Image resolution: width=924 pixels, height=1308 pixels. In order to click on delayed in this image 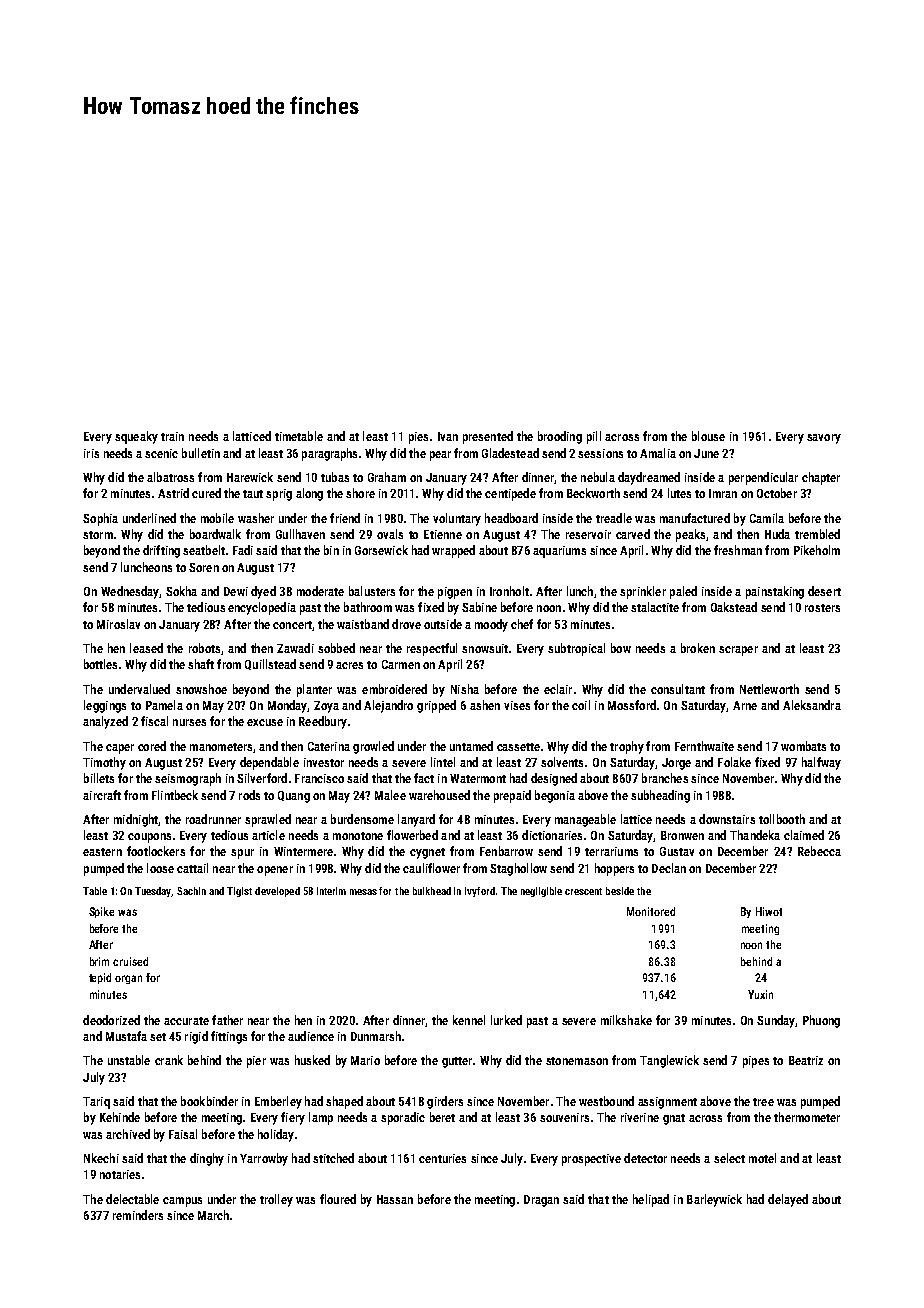, I will do `click(788, 1200)`.
